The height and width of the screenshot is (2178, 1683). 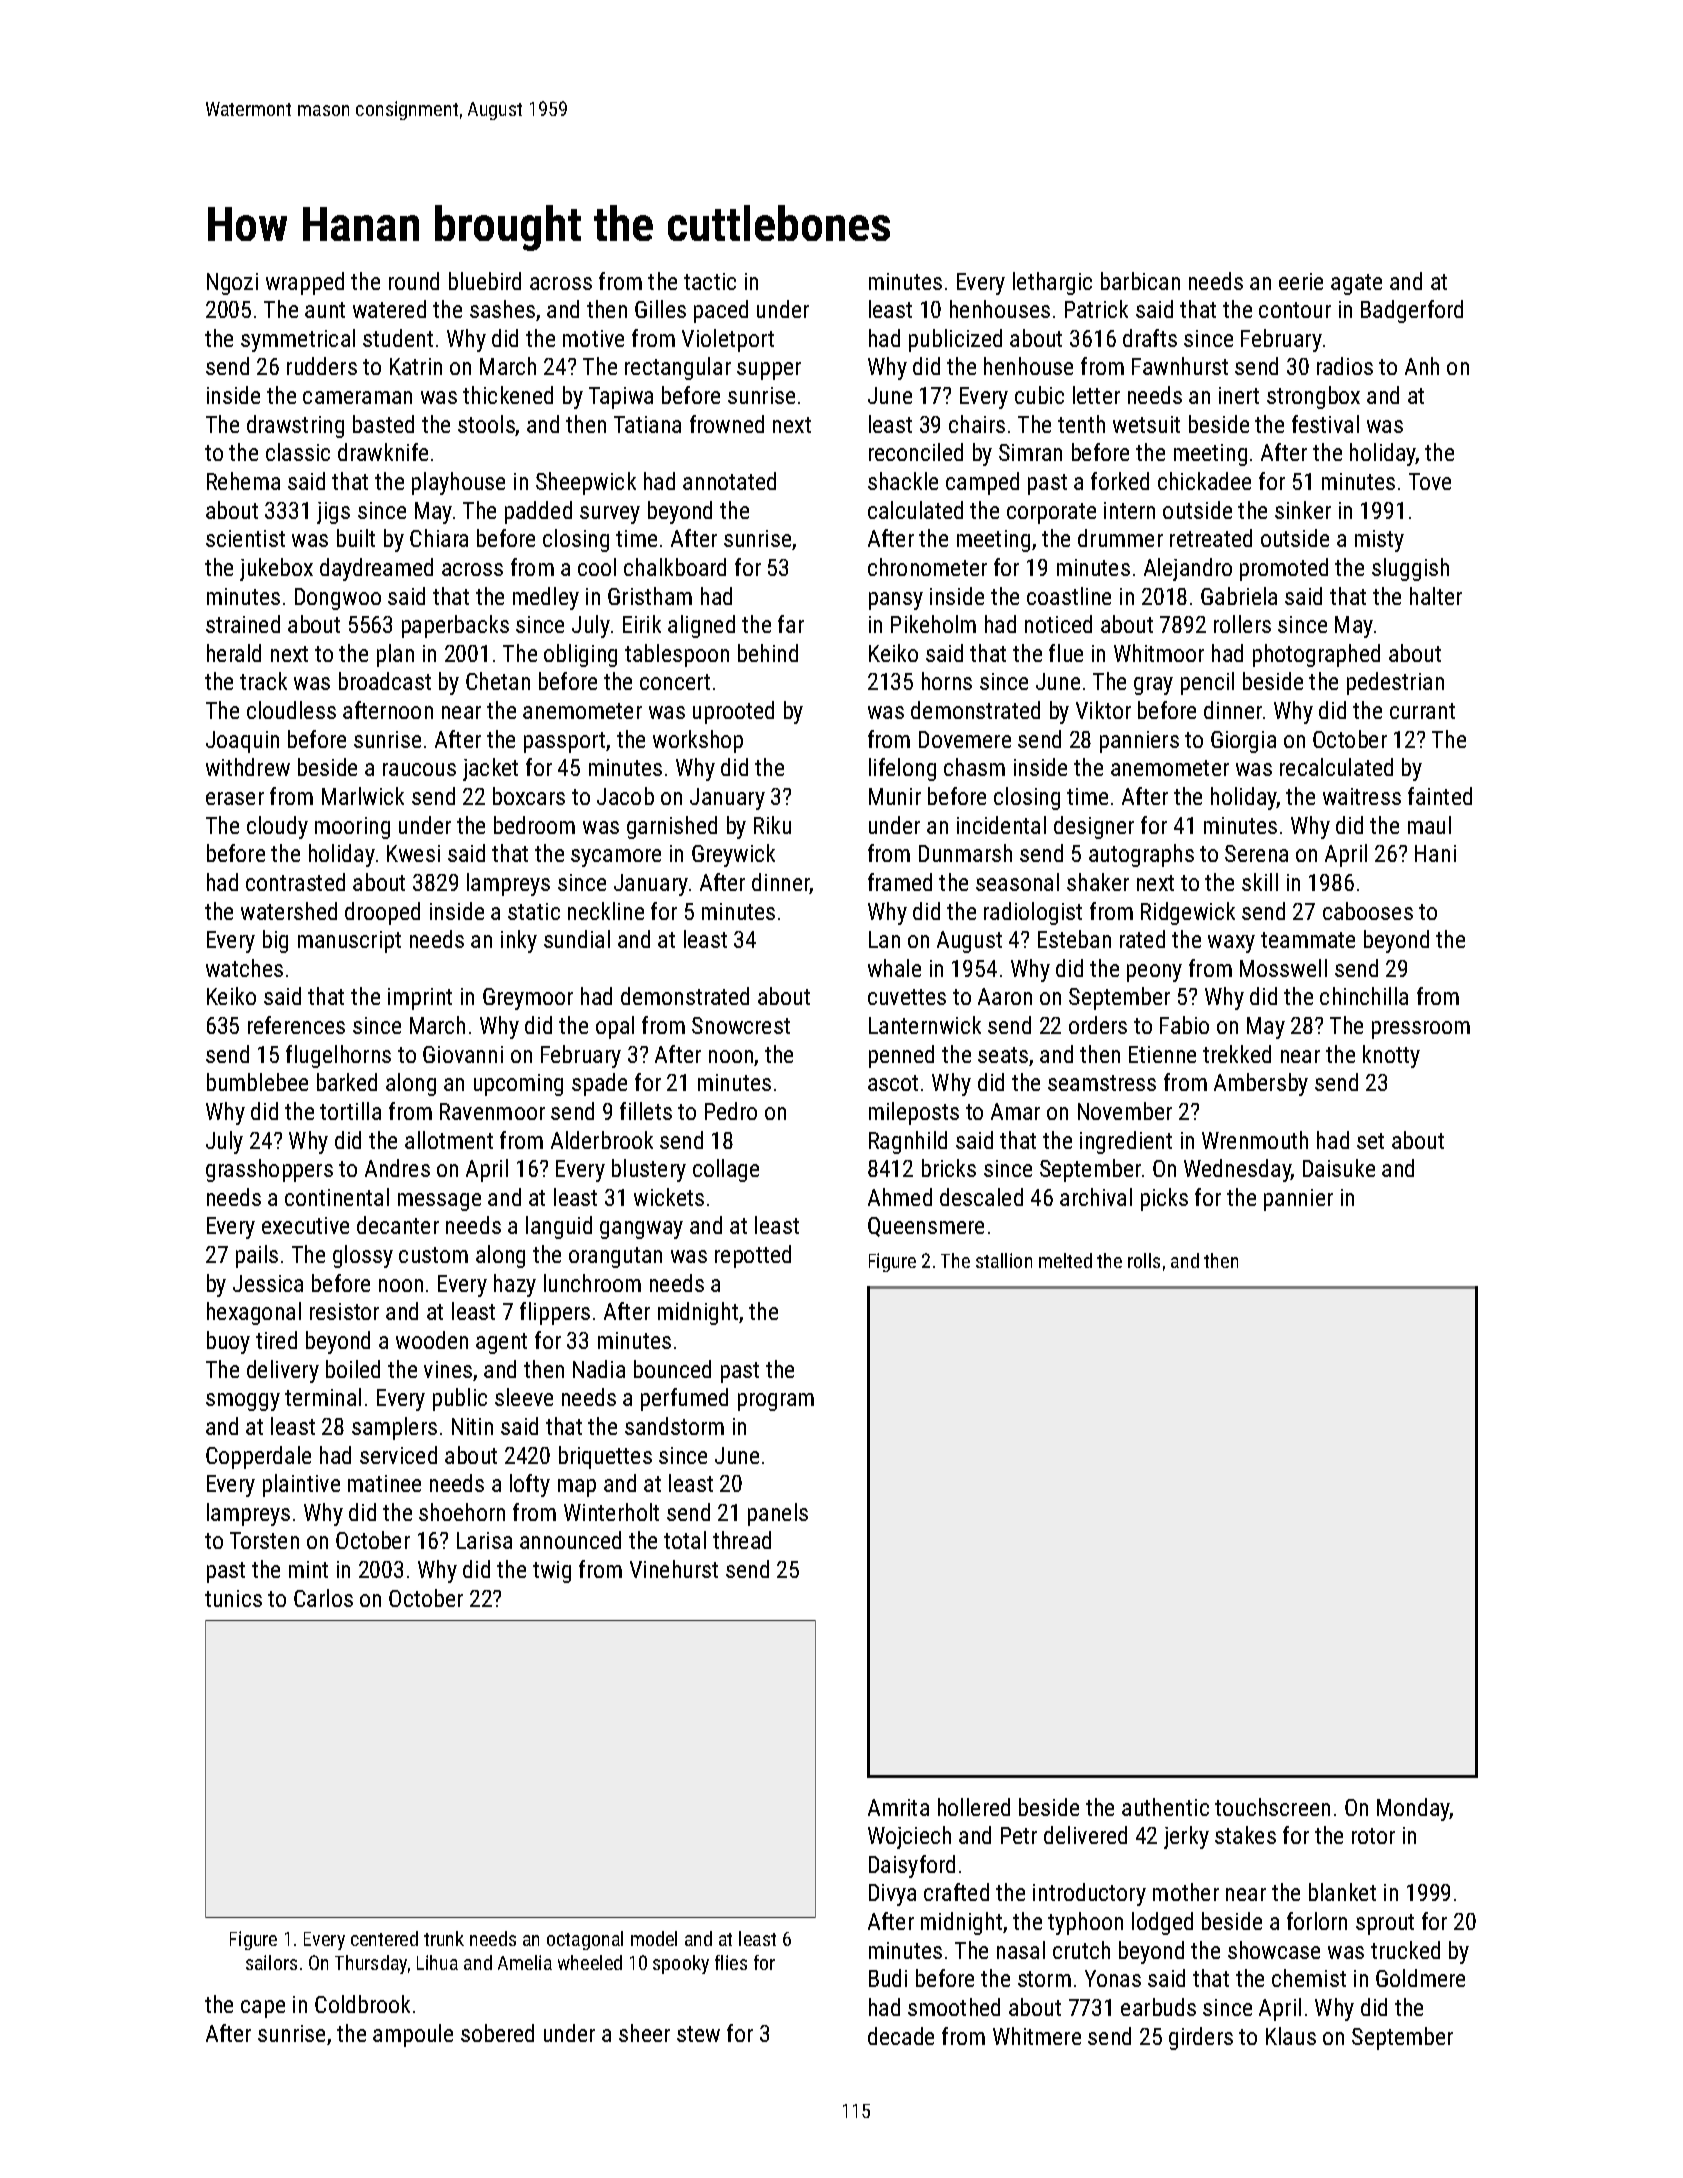 What do you see at coordinates (1303, 510) in the screenshot?
I see `sinker` at bounding box center [1303, 510].
